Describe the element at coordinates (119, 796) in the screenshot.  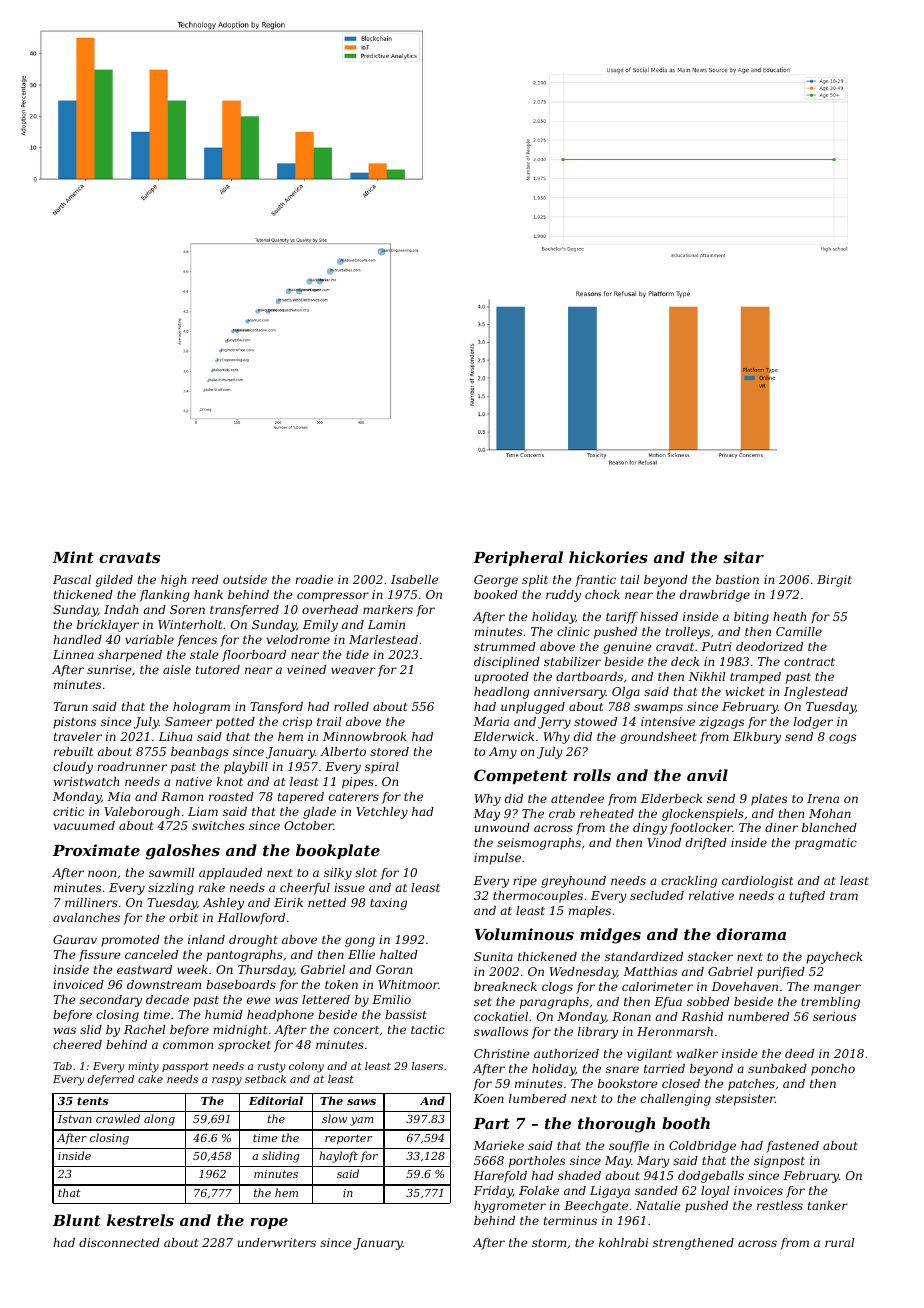
I see `Mia` at that location.
